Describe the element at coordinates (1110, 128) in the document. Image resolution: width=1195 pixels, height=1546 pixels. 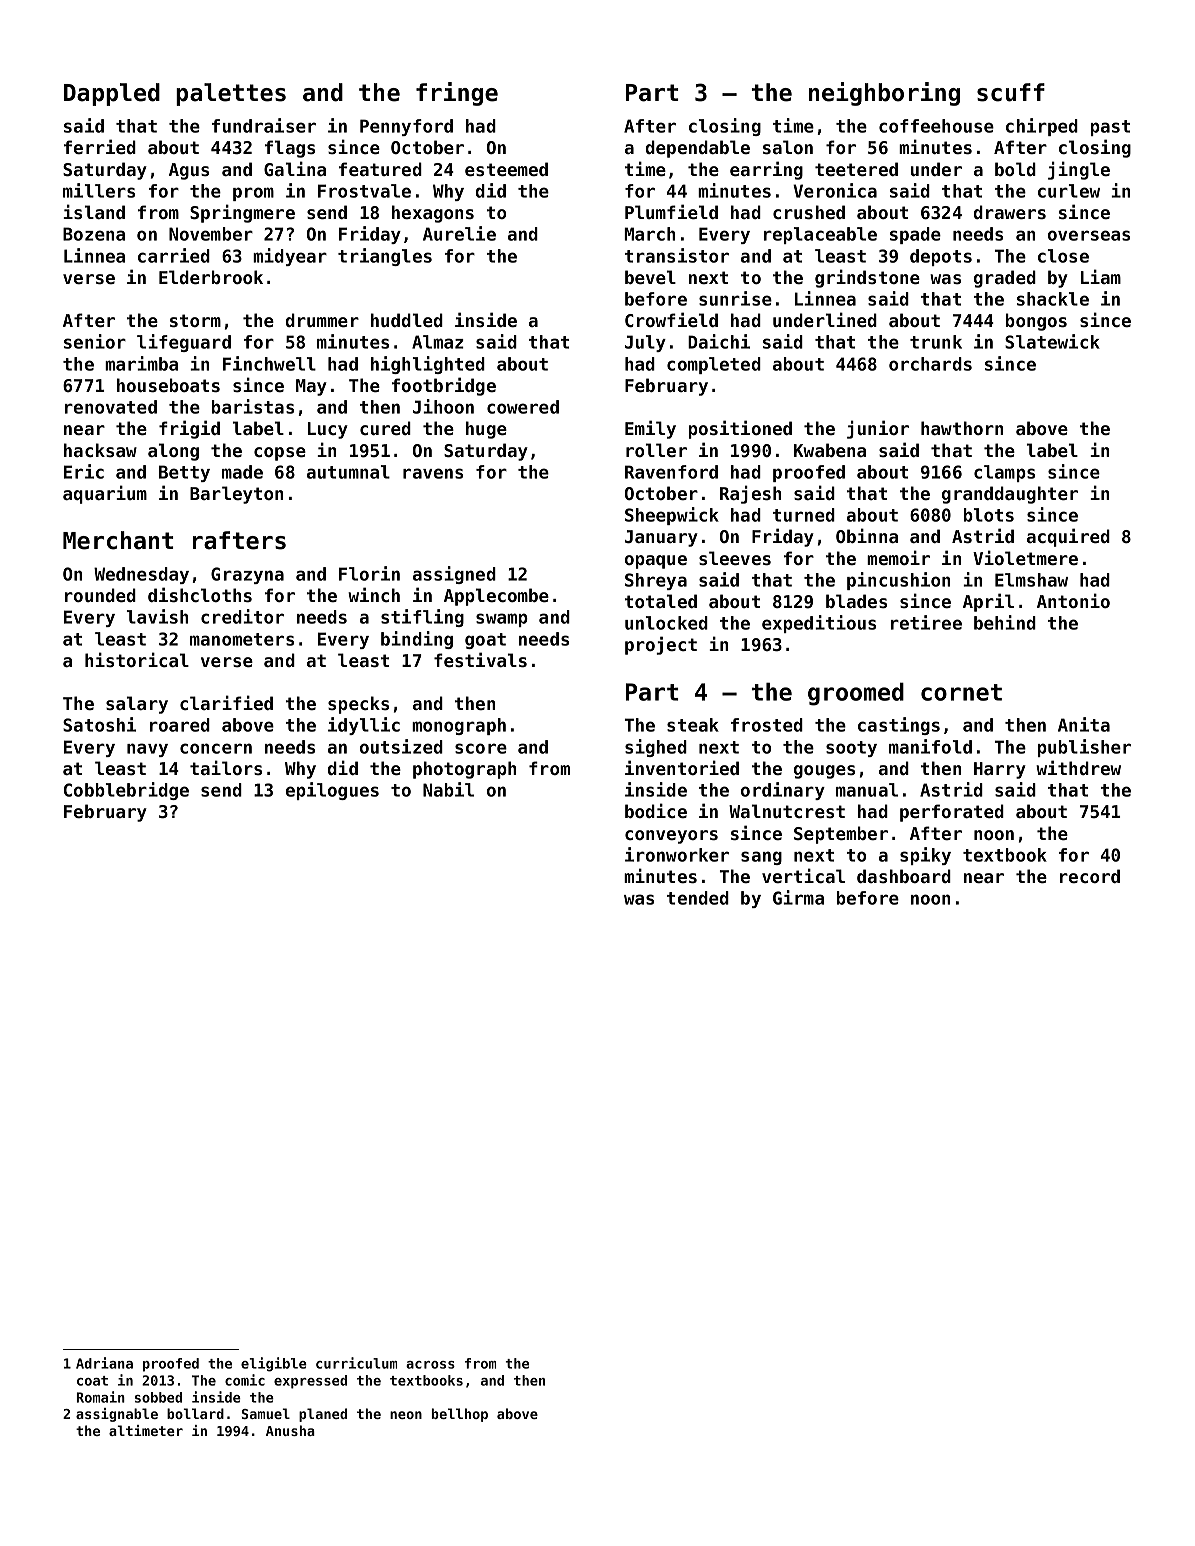
I see `past` at that location.
